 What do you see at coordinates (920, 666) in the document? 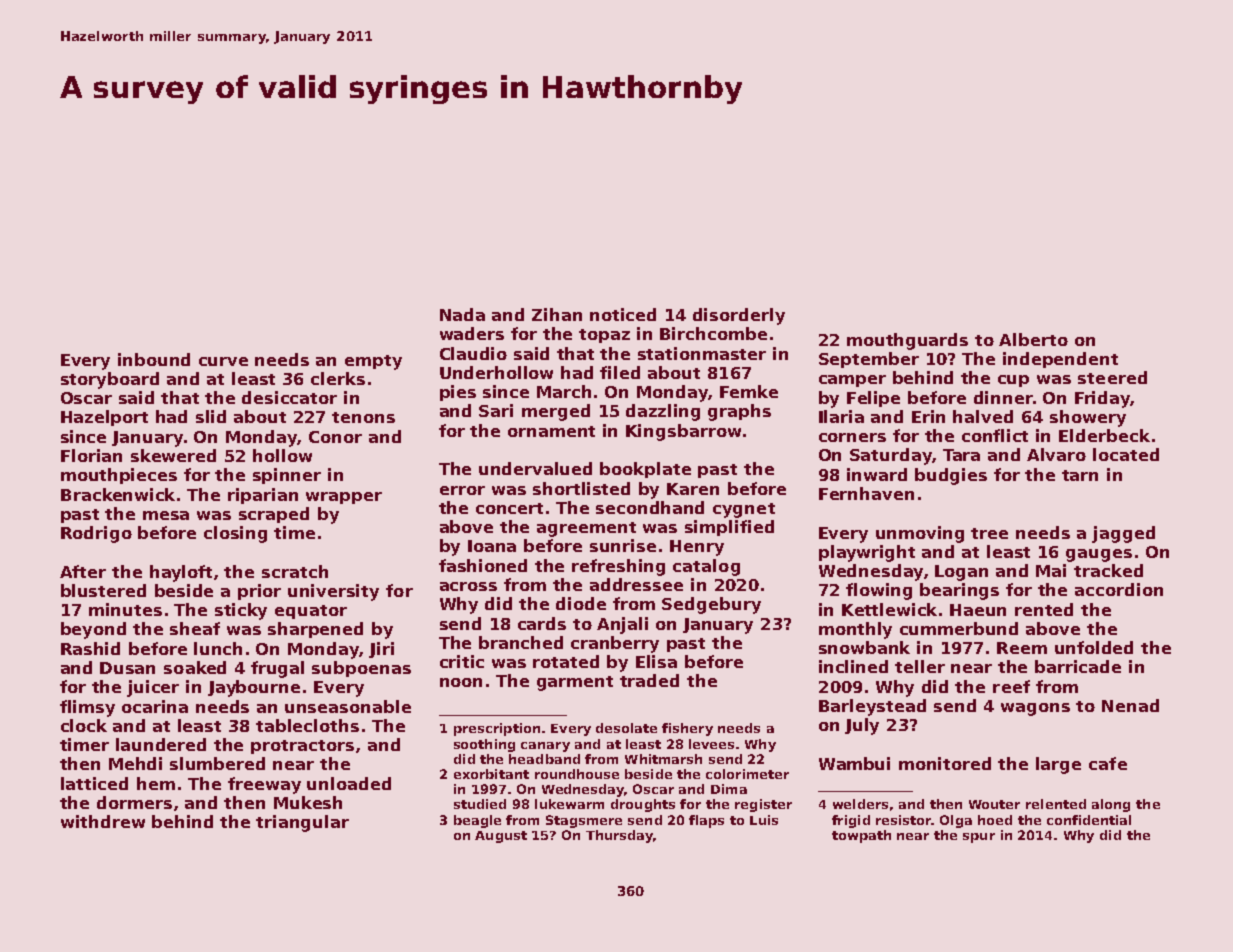
I see `teller` at bounding box center [920, 666].
